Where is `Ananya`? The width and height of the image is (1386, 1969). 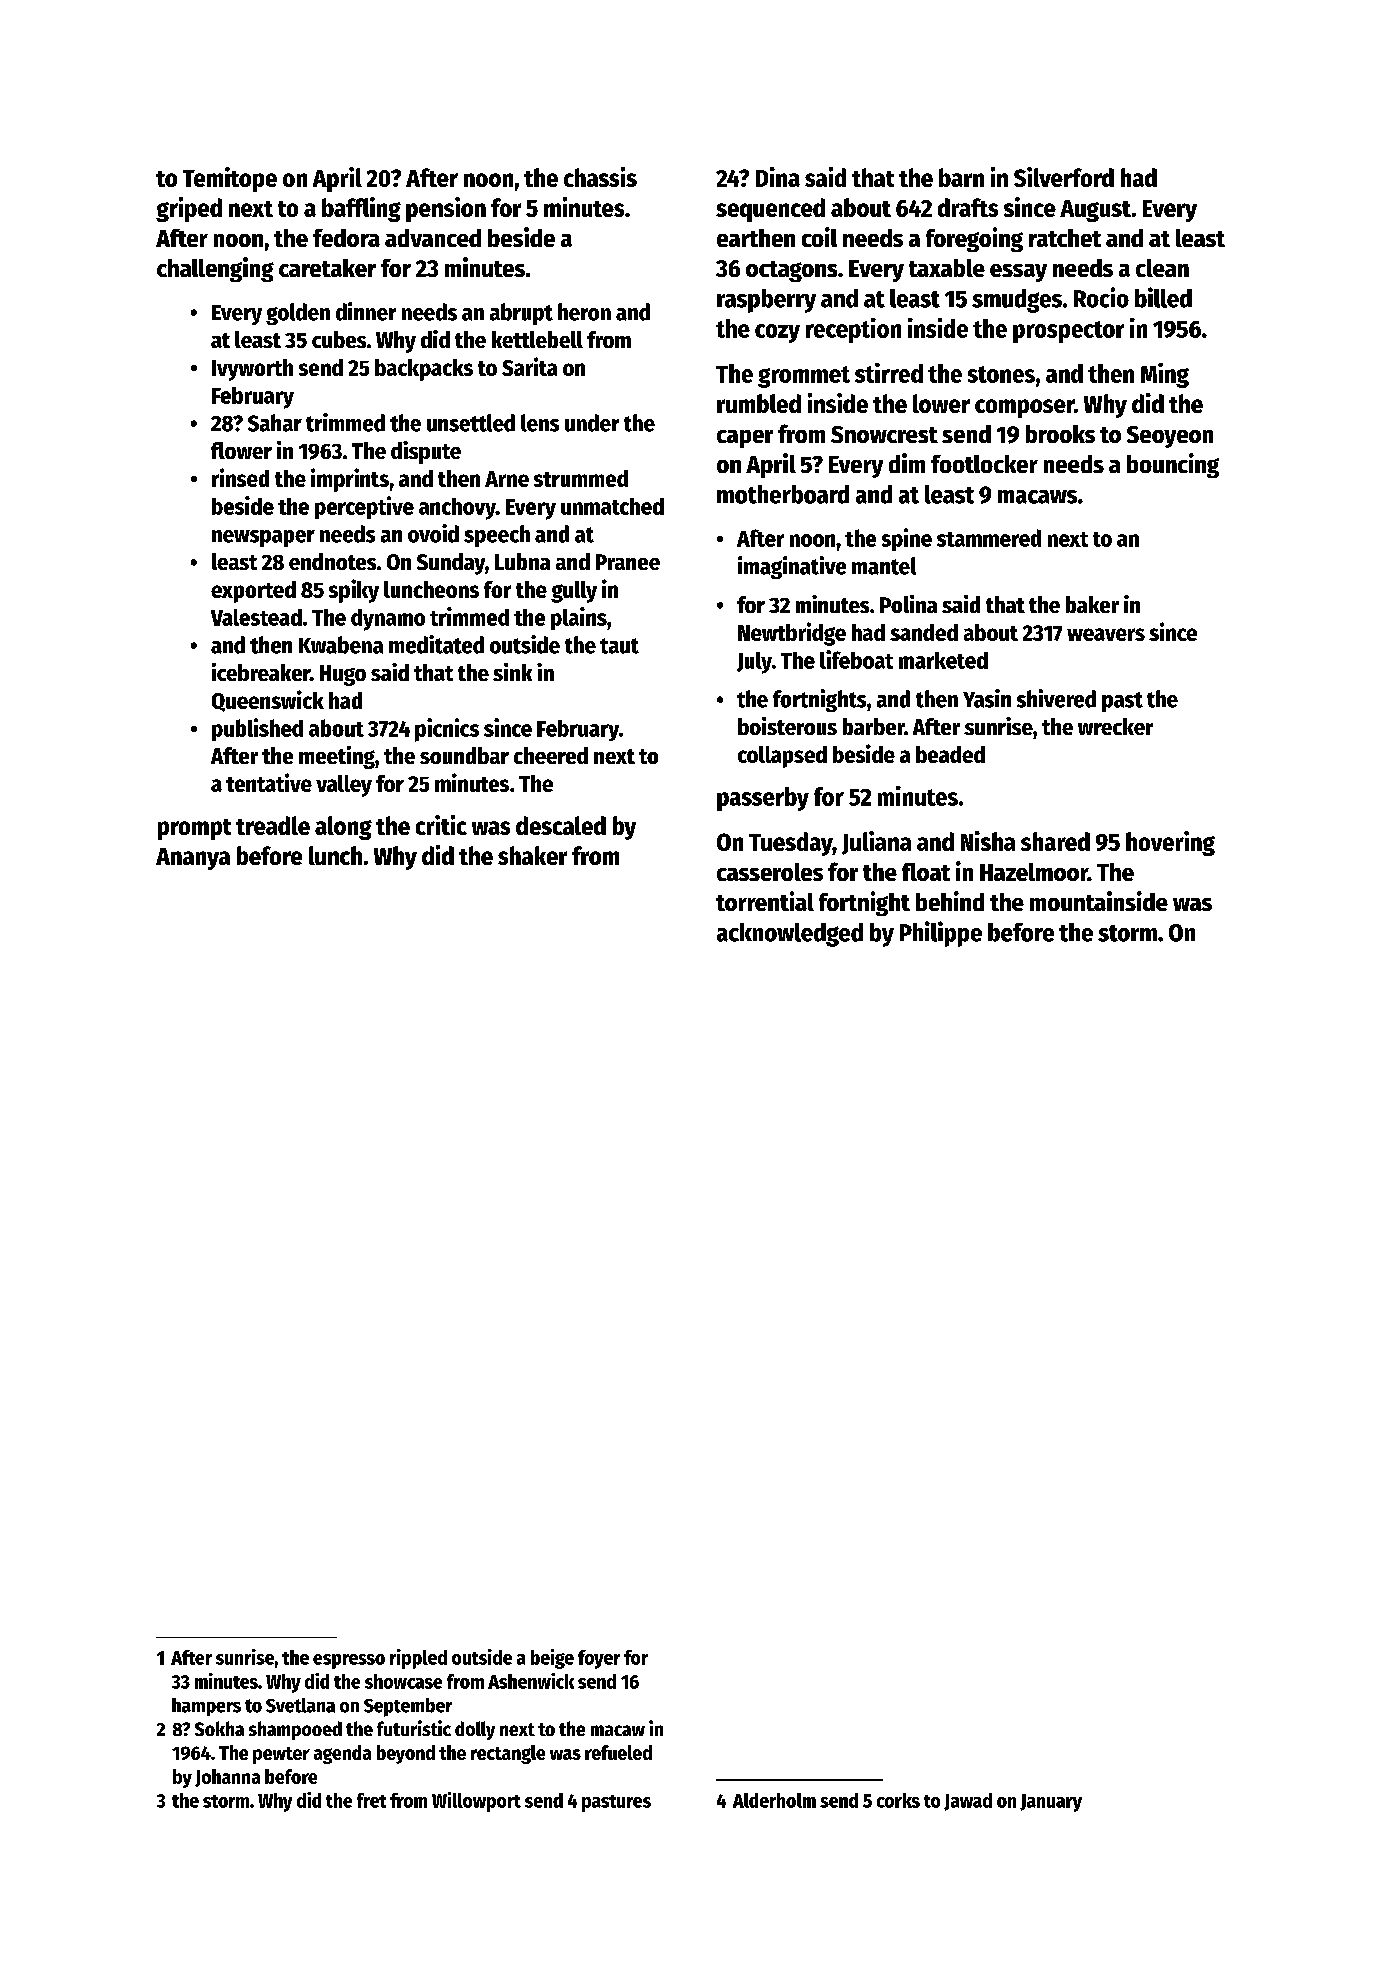 Ananya is located at coordinates (193, 859).
